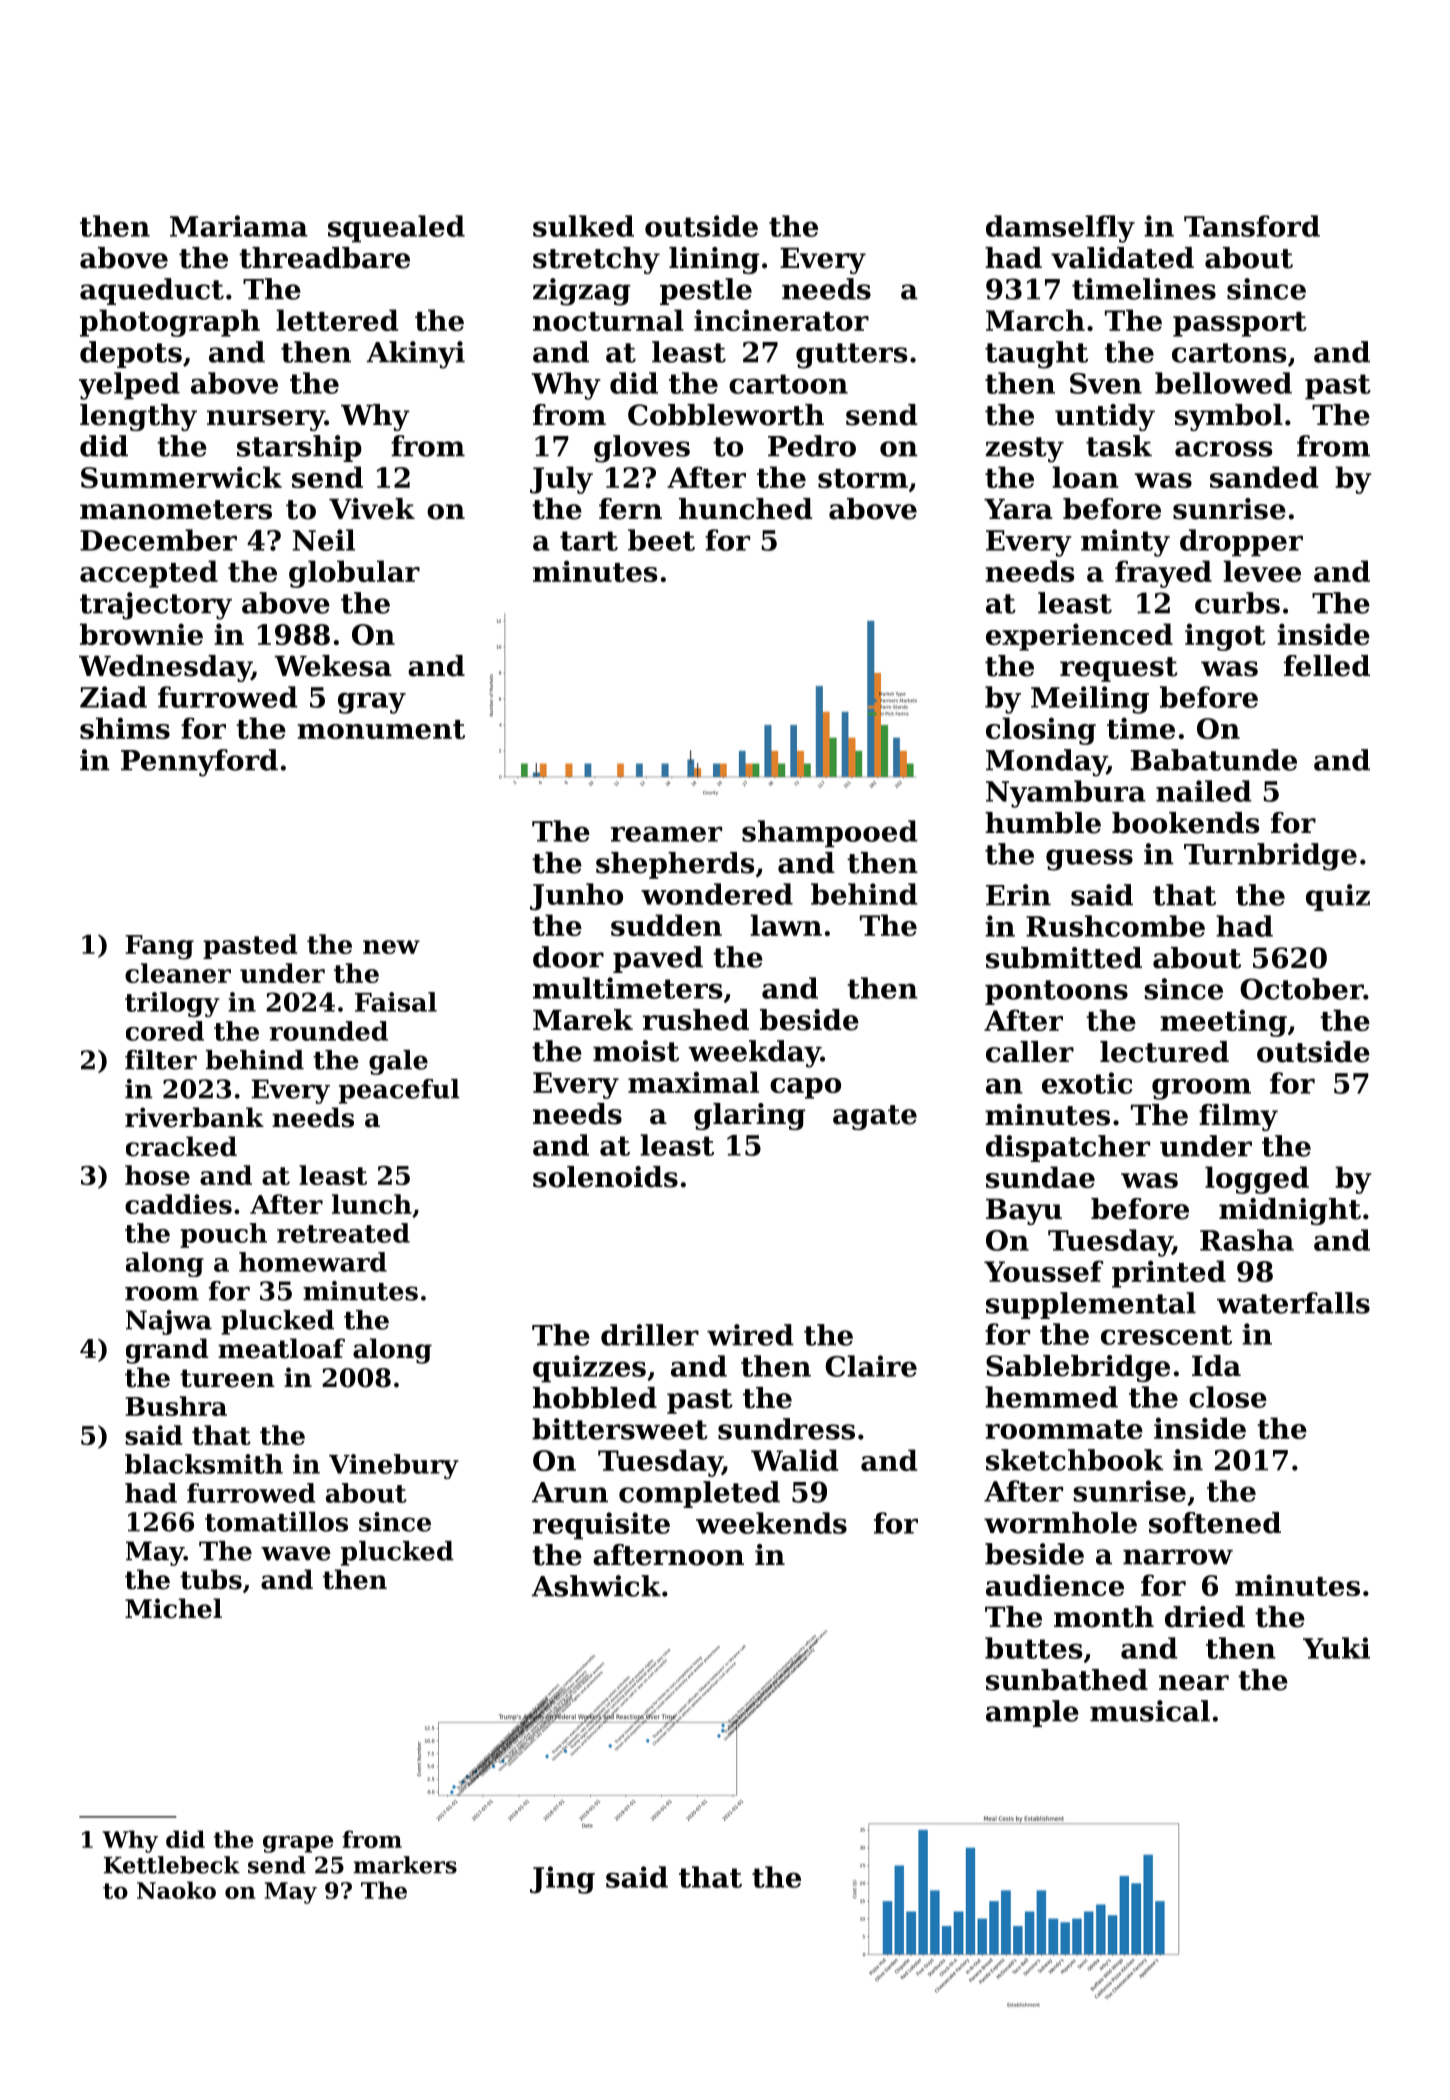  What do you see at coordinates (298, 1844) in the page?
I see `grape` at bounding box center [298, 1844].
